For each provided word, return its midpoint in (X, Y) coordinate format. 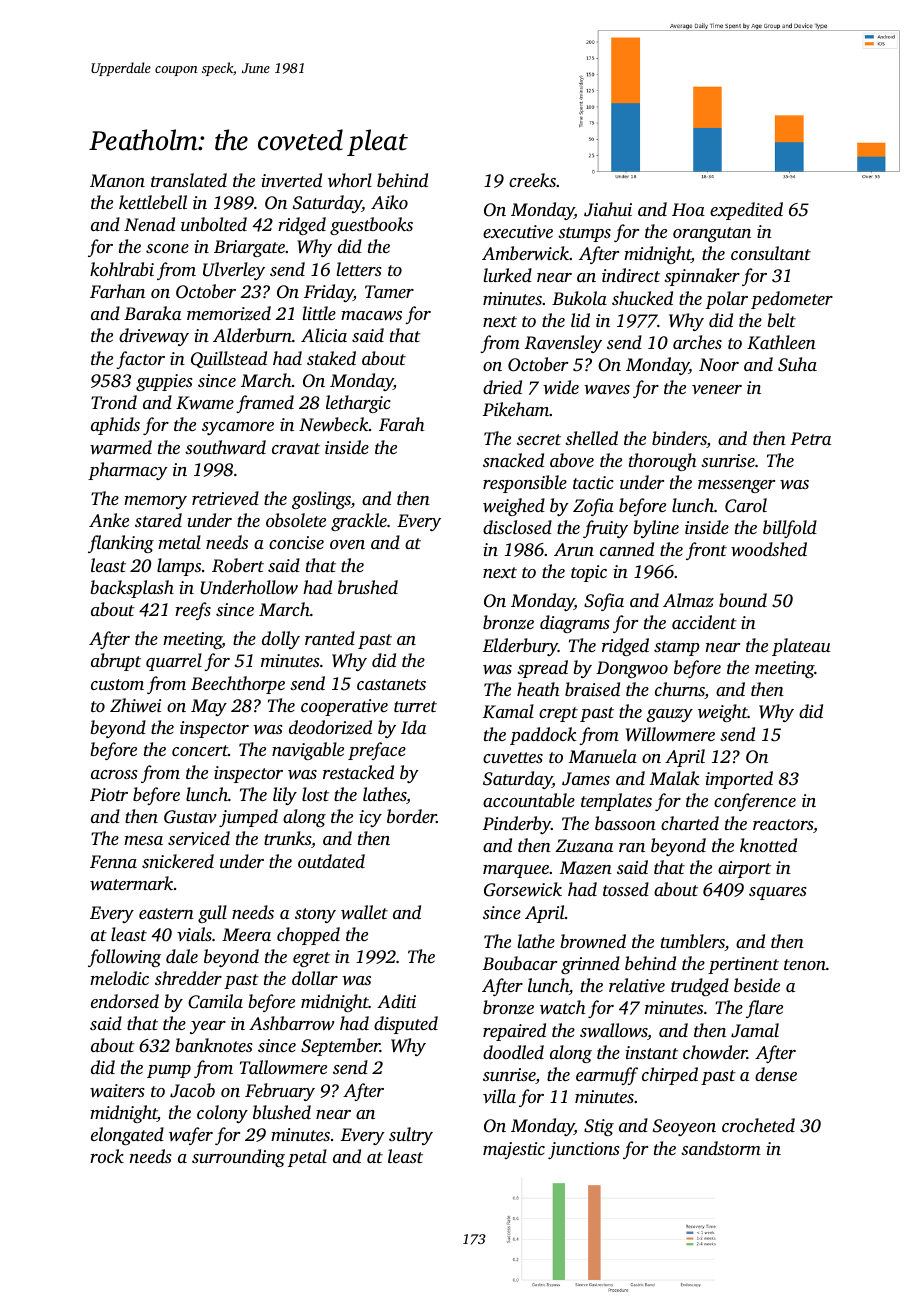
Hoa (688, 209)
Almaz (688, 600)
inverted (291, 180)
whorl (350, 180)
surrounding (238, 1158)
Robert (238, 565)
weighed (514, 507)
